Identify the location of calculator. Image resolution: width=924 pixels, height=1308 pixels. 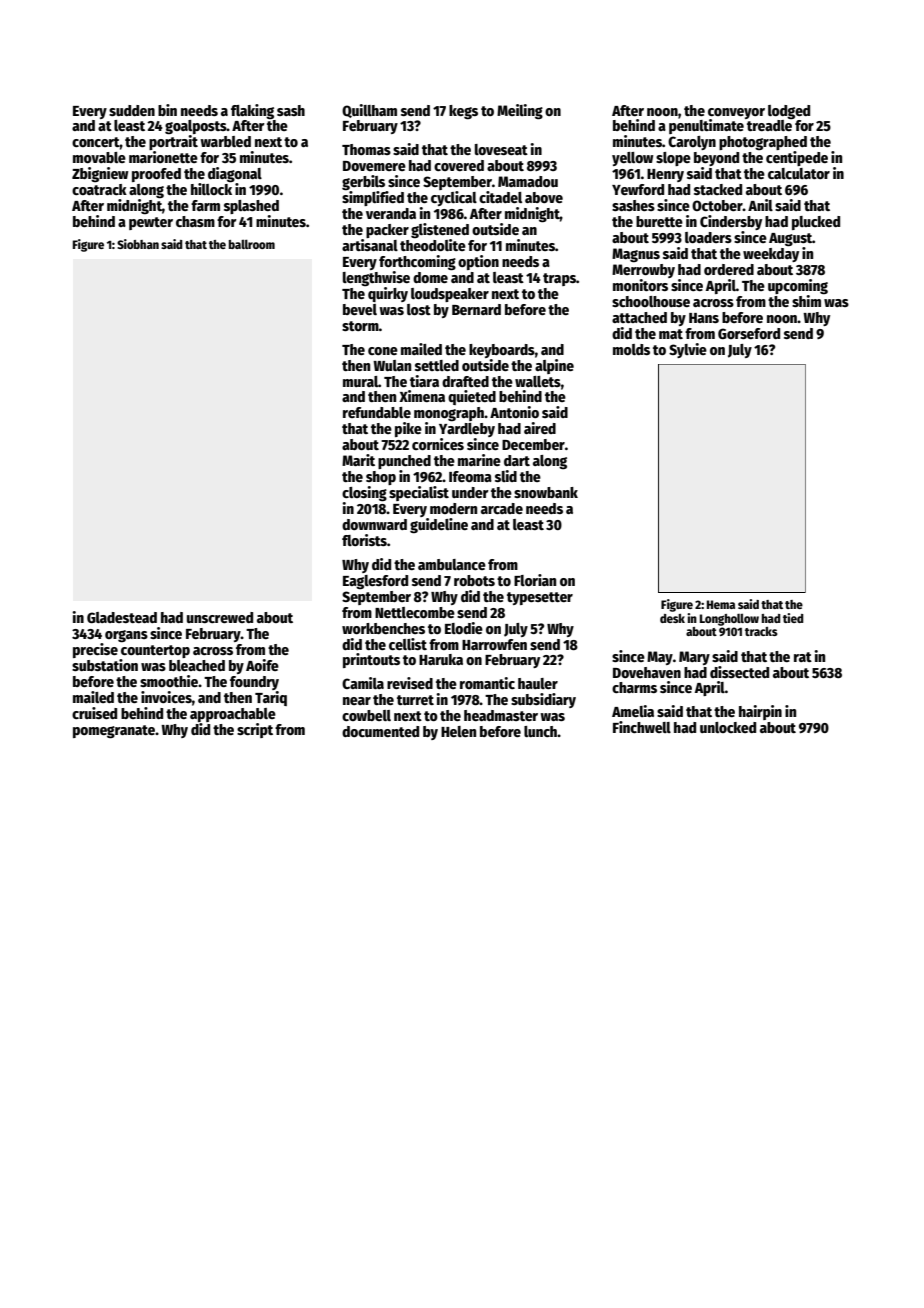
(799, 173).
